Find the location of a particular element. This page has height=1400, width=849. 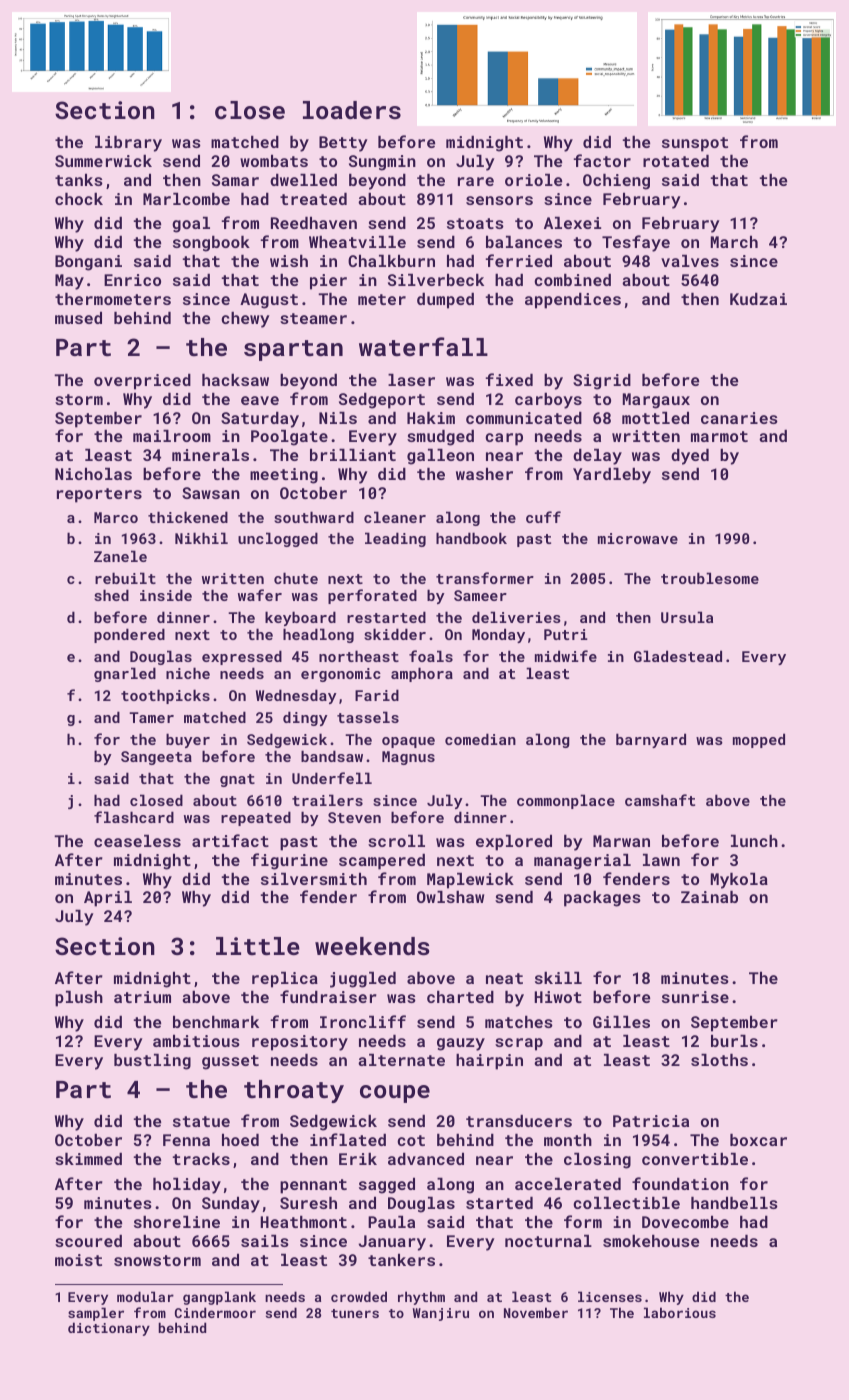

Kudzai is located at coordinates (758, 299).
